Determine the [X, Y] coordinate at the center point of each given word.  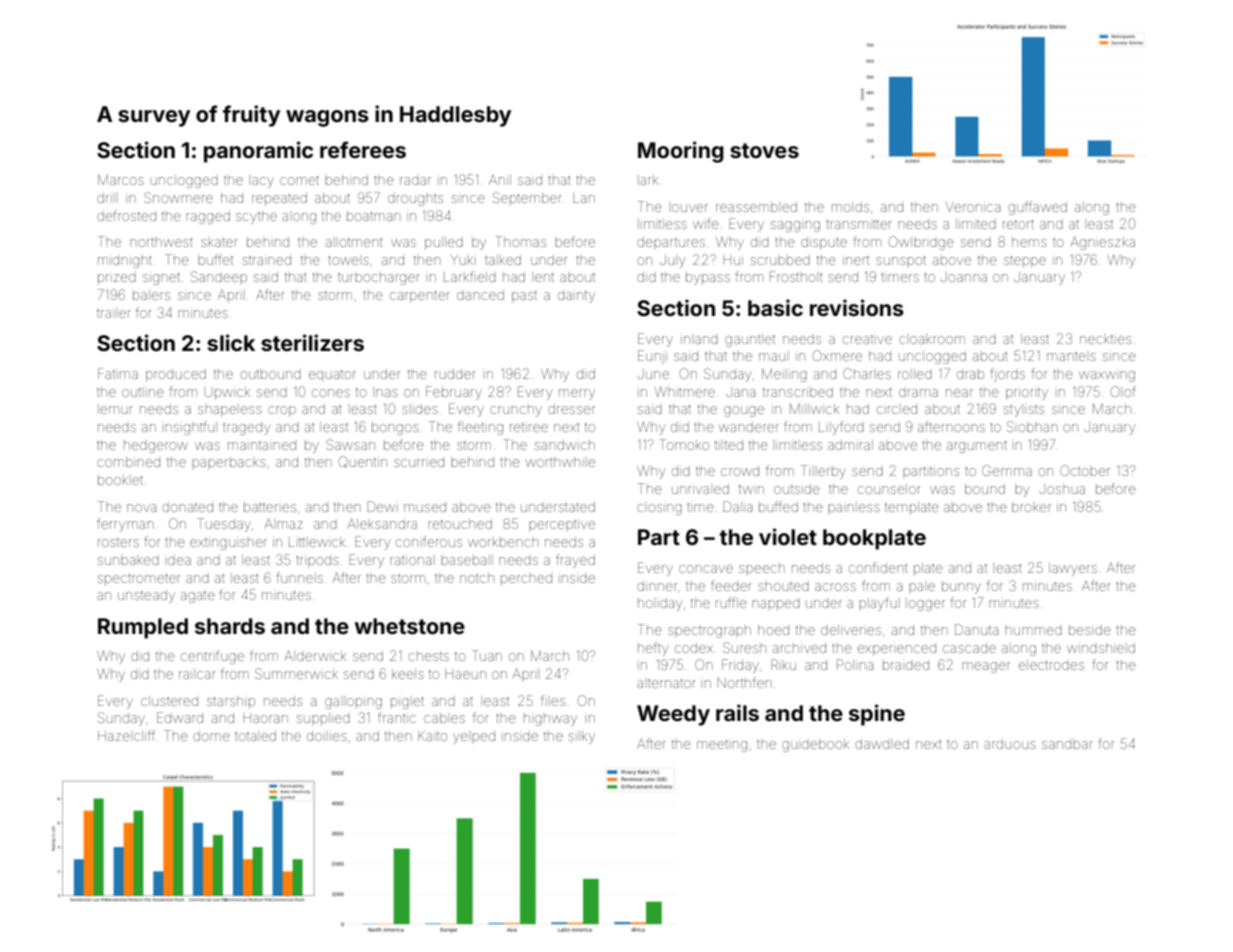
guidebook [815, 745]
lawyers [1073, 569]
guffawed [1037, 208]
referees [363, 149]
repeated [279, 199]
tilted [729, 445]
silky [582, 737]
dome [211, 736]
